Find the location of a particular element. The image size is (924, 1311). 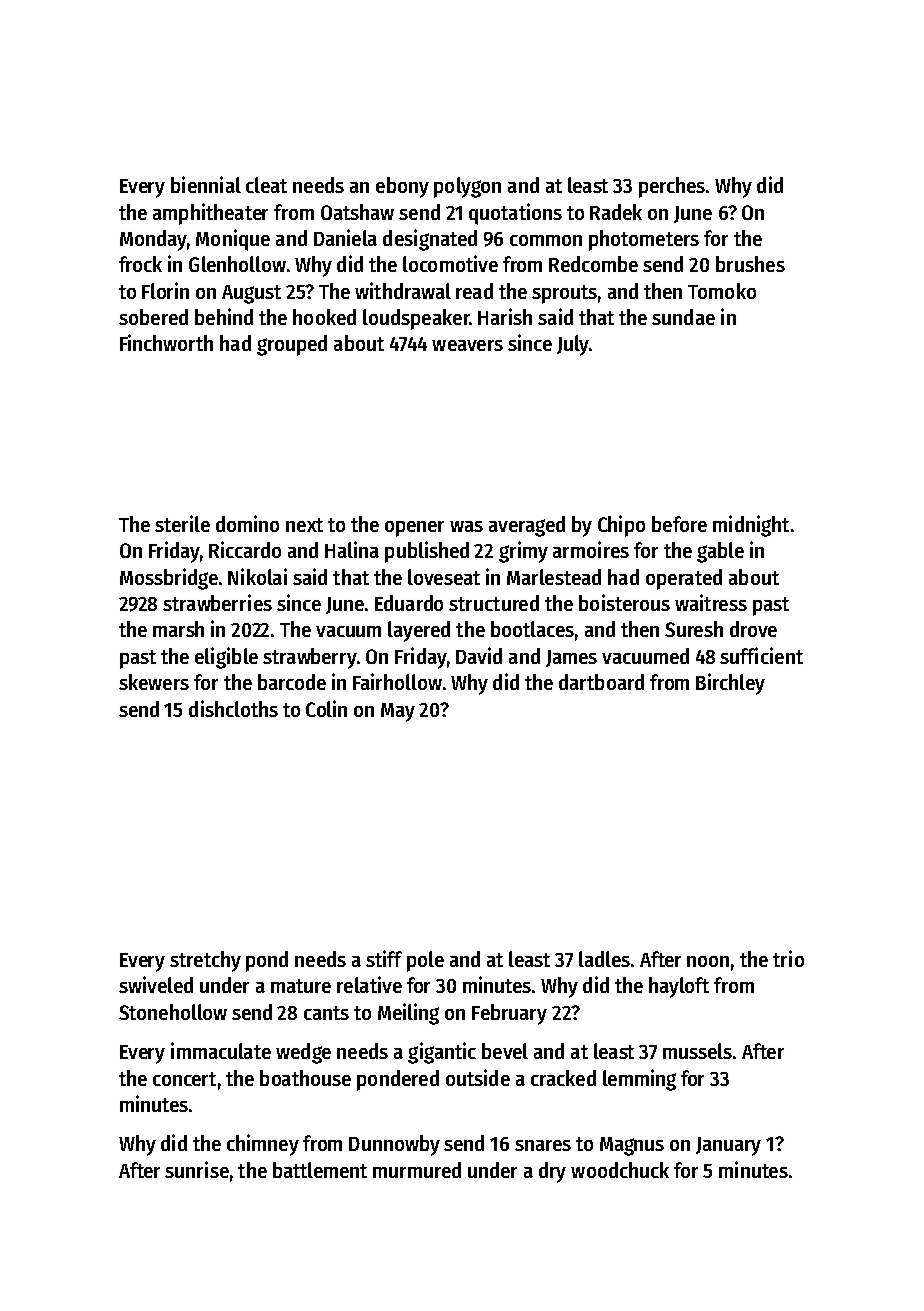

sunrise is located at coordinates (197, 1169).
